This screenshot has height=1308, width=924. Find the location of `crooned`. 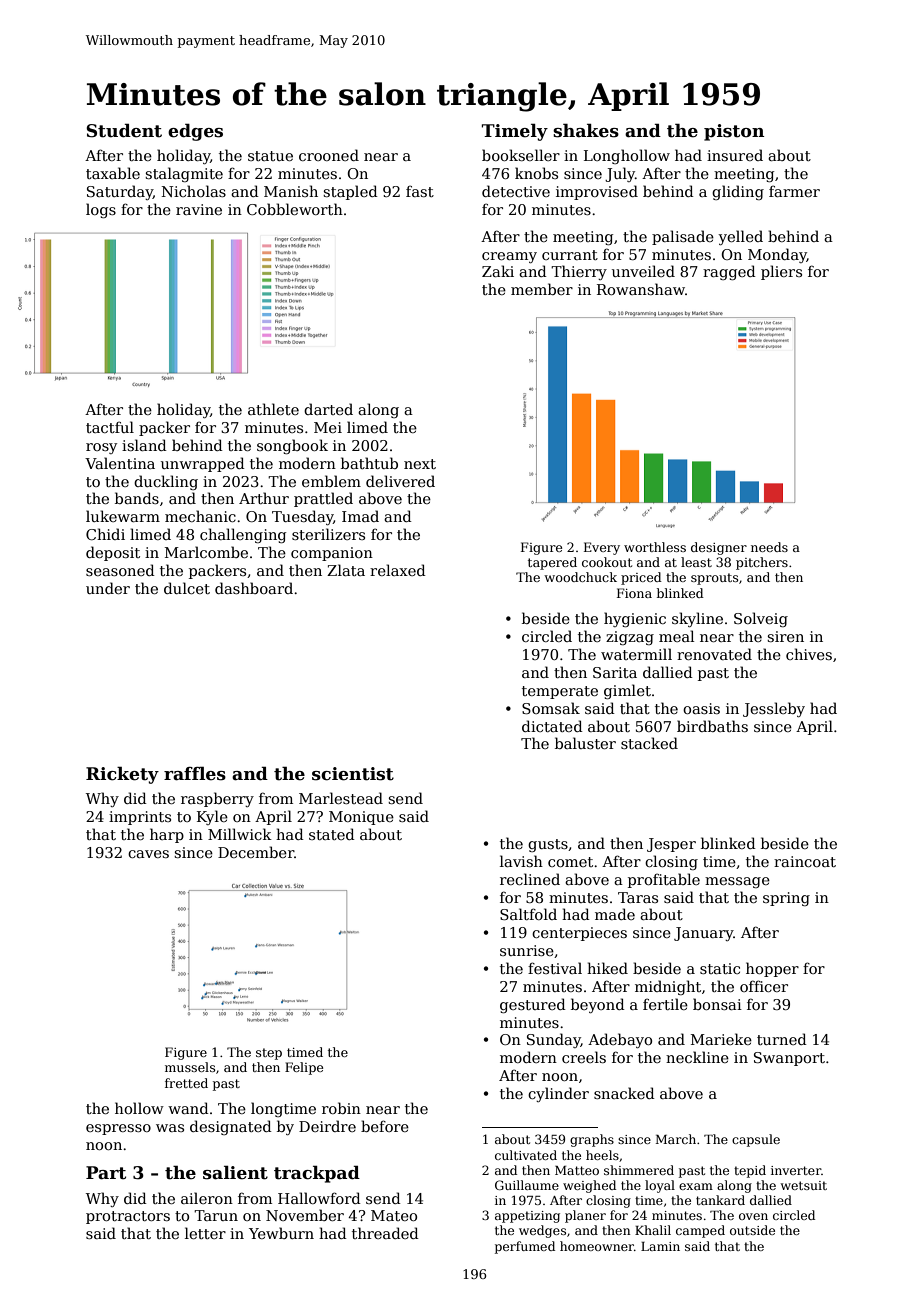

crooned is located at coordinates (329, 155).
